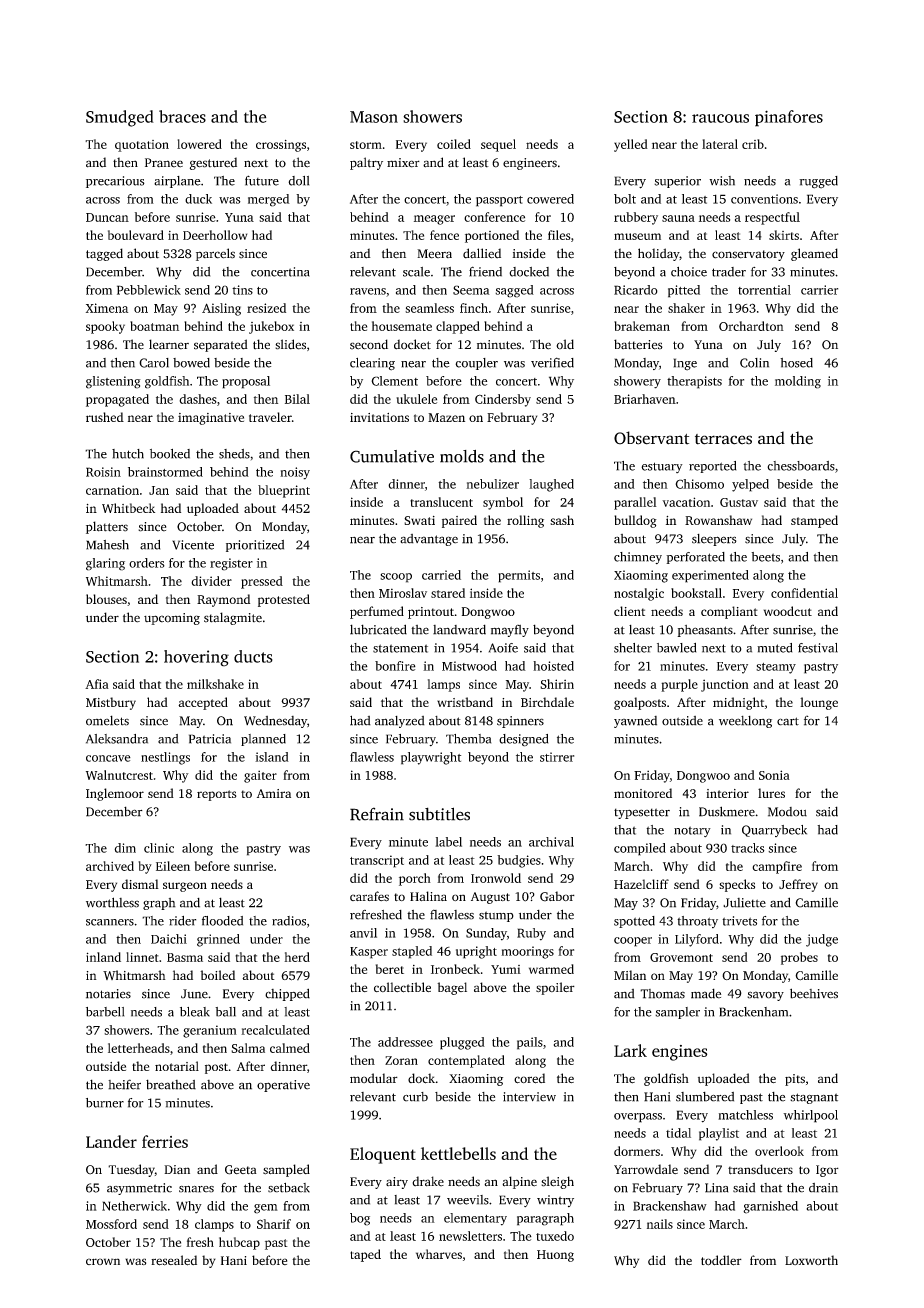 The height and width of the screenshot is (1308, 924). What do you see at coordinates (459, 629) in the screenshot?
I see `landward` at bounding box center [459, 629].
